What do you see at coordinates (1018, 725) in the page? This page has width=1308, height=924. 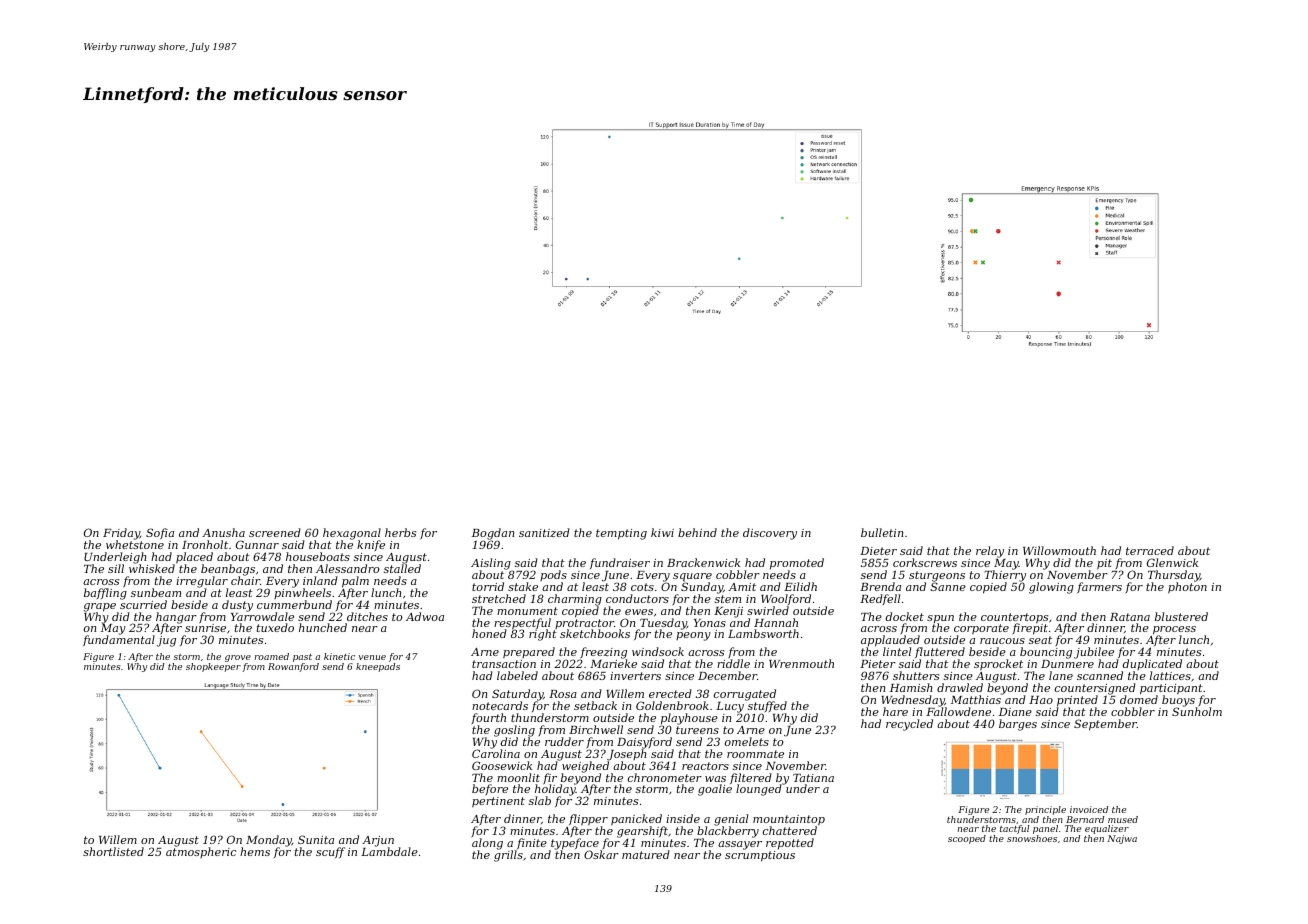 I see `barges` at bounding box center [1018, 725].
